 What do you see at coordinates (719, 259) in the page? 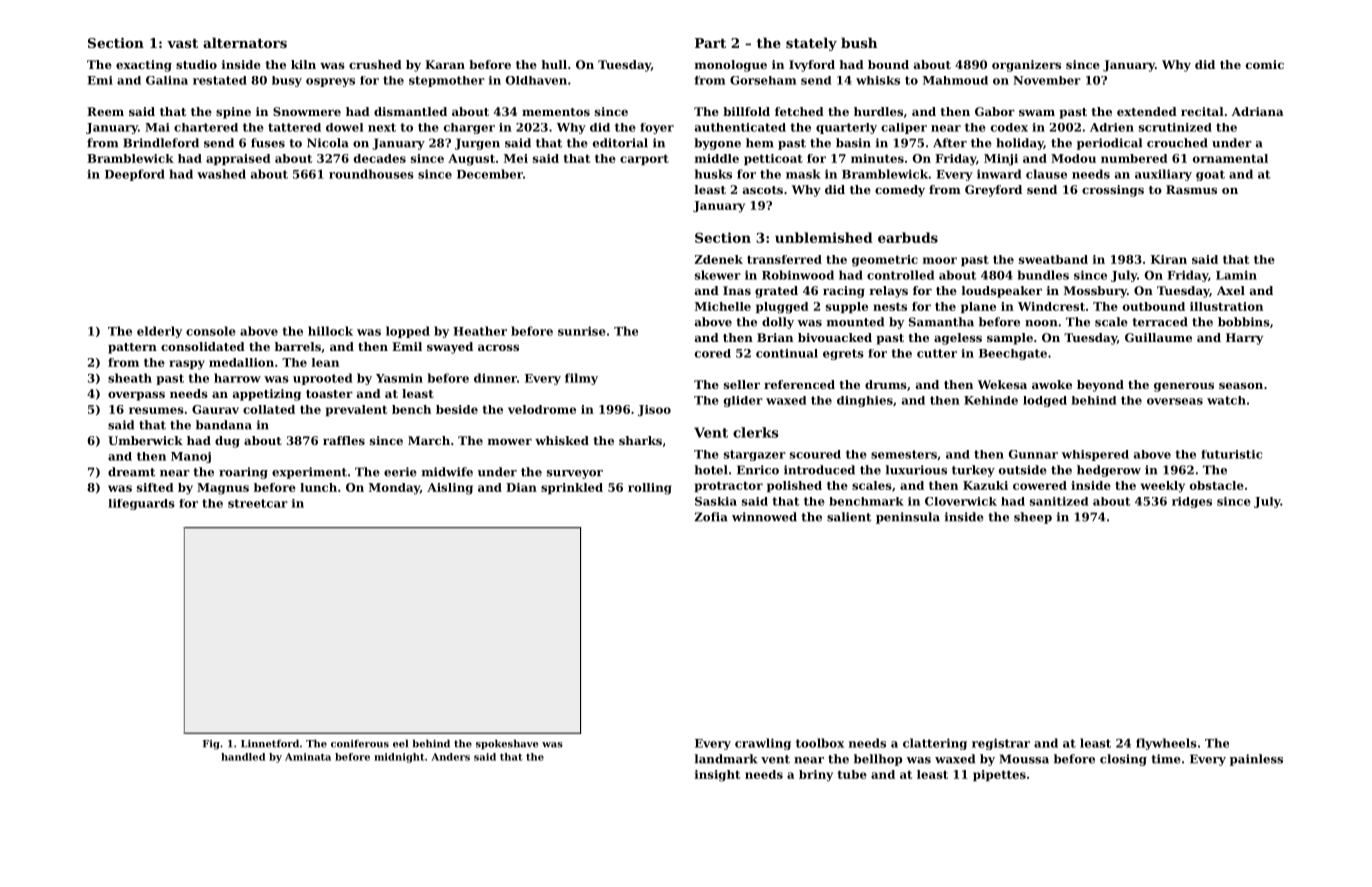
I see `Zdenek` at bounding box center [719, 259].
